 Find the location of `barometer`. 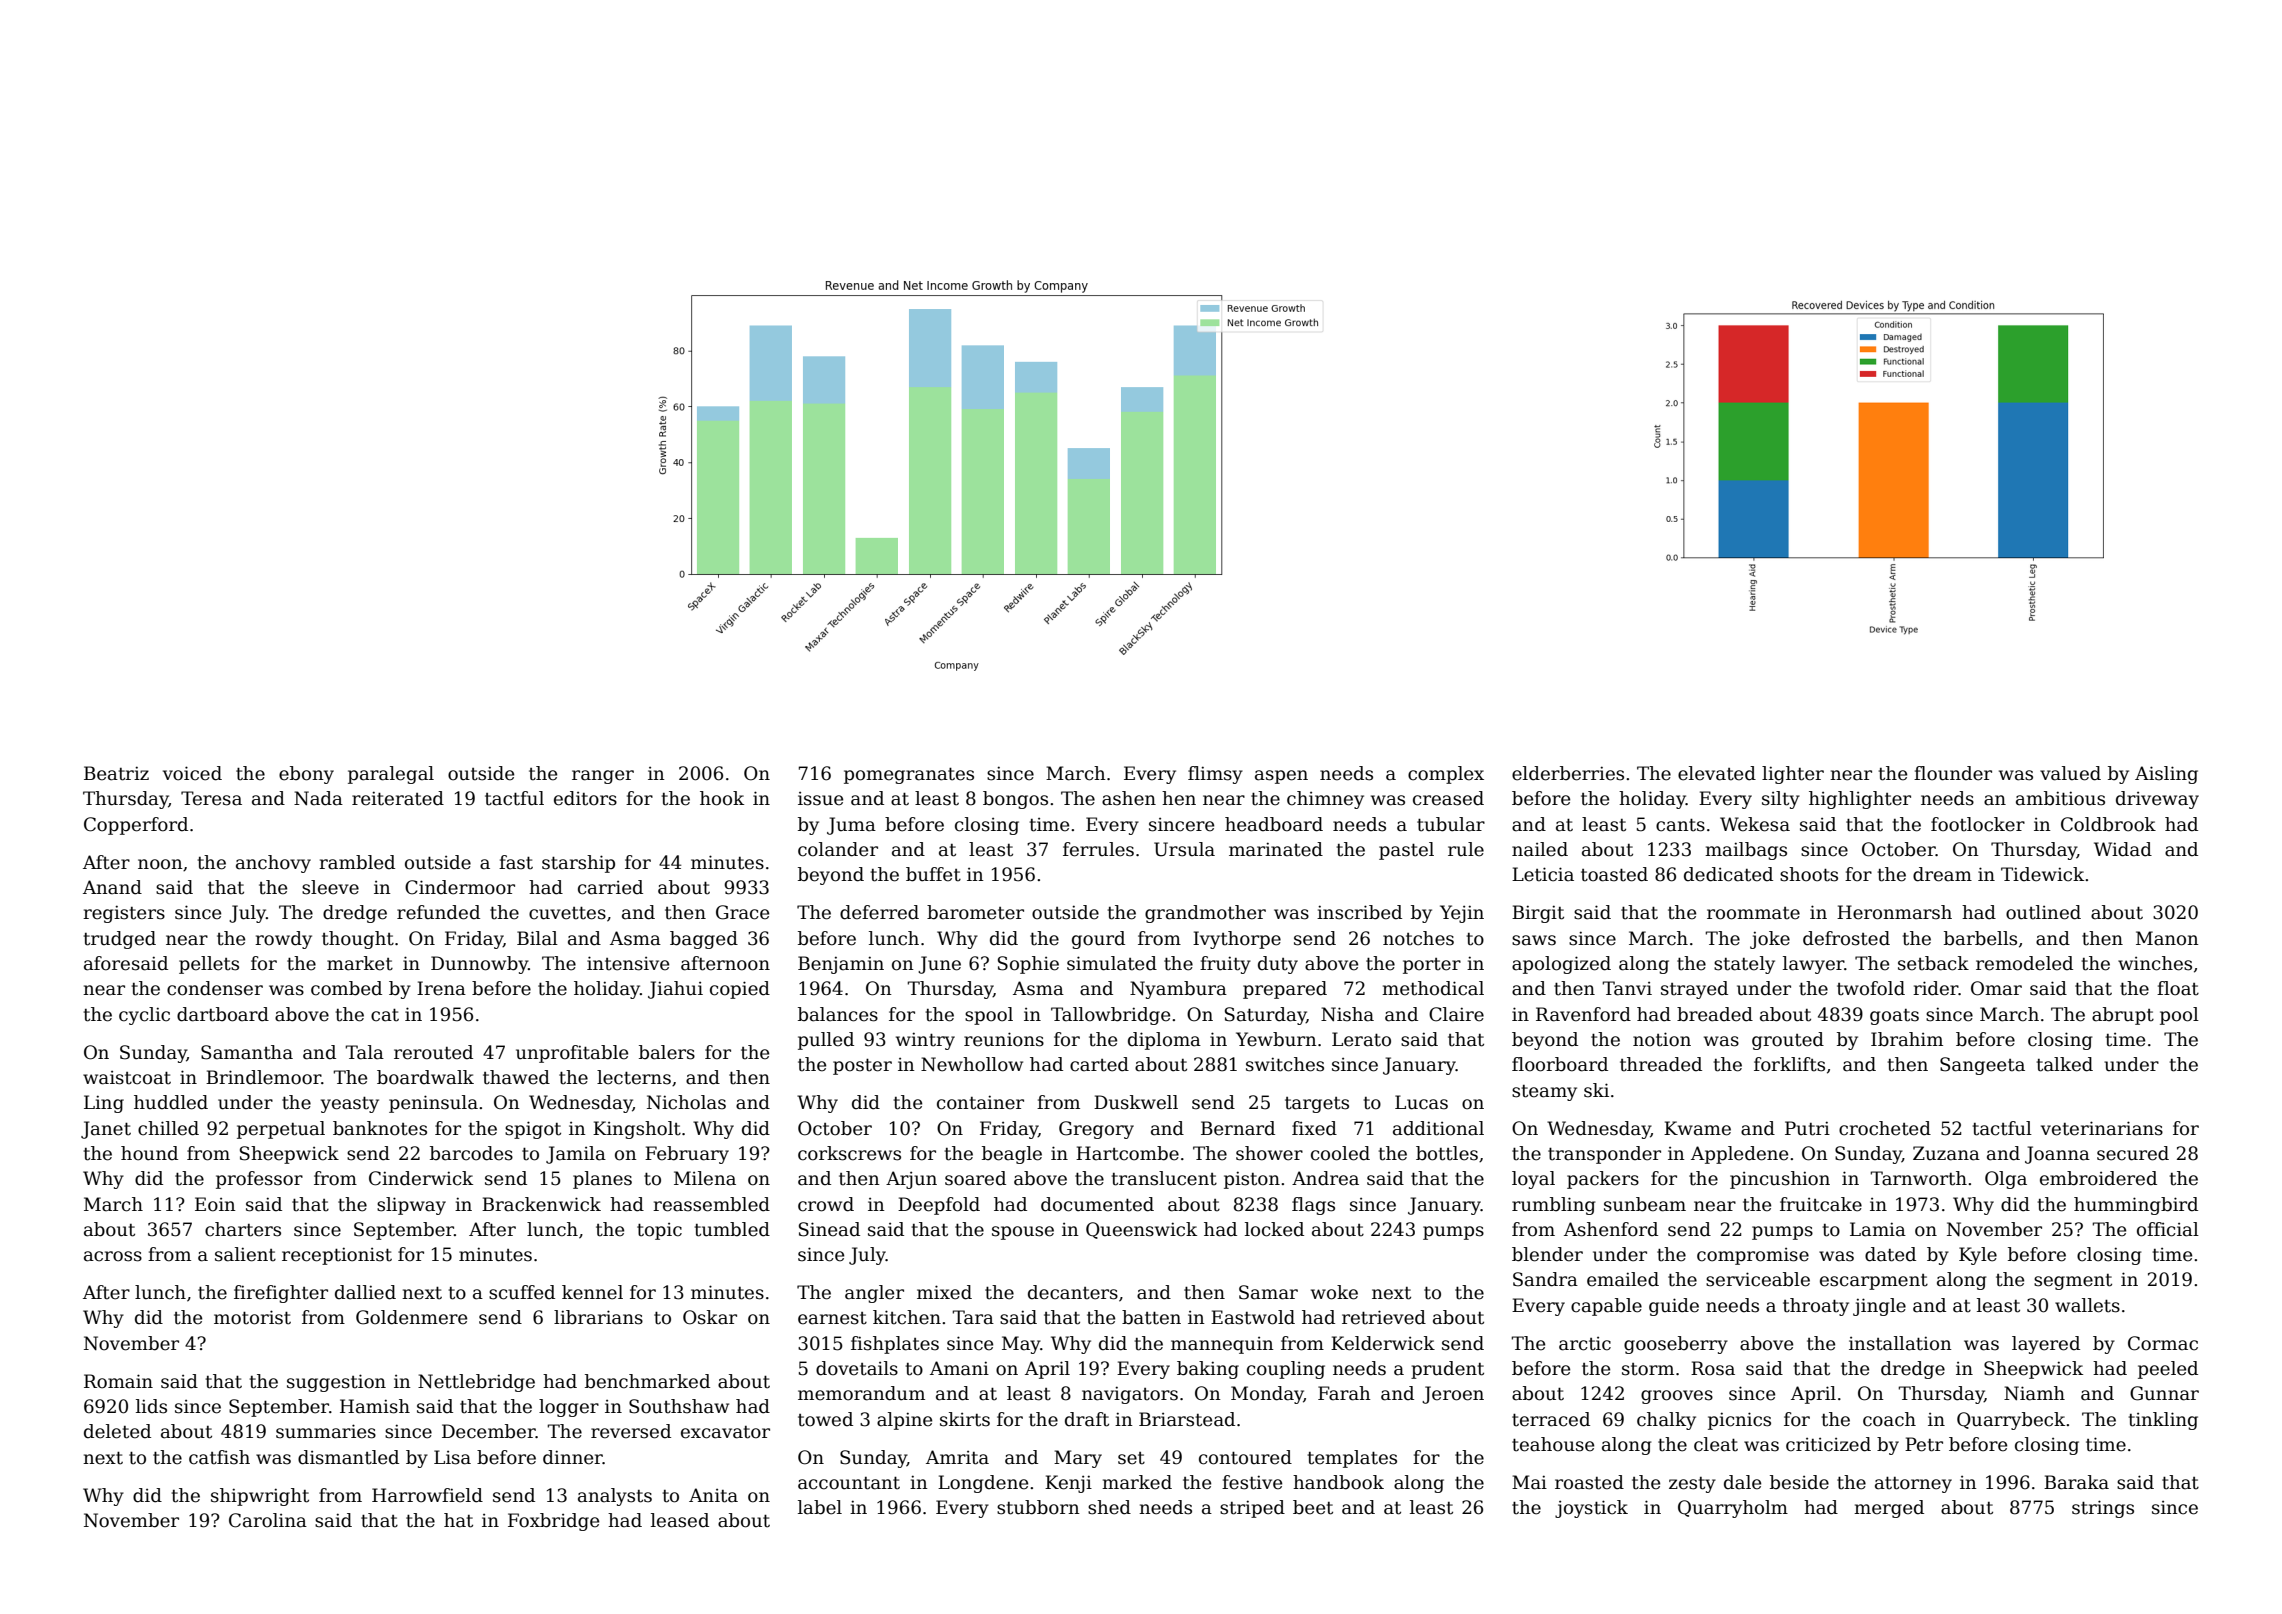

barometer is located at coordinates (975, 912).
